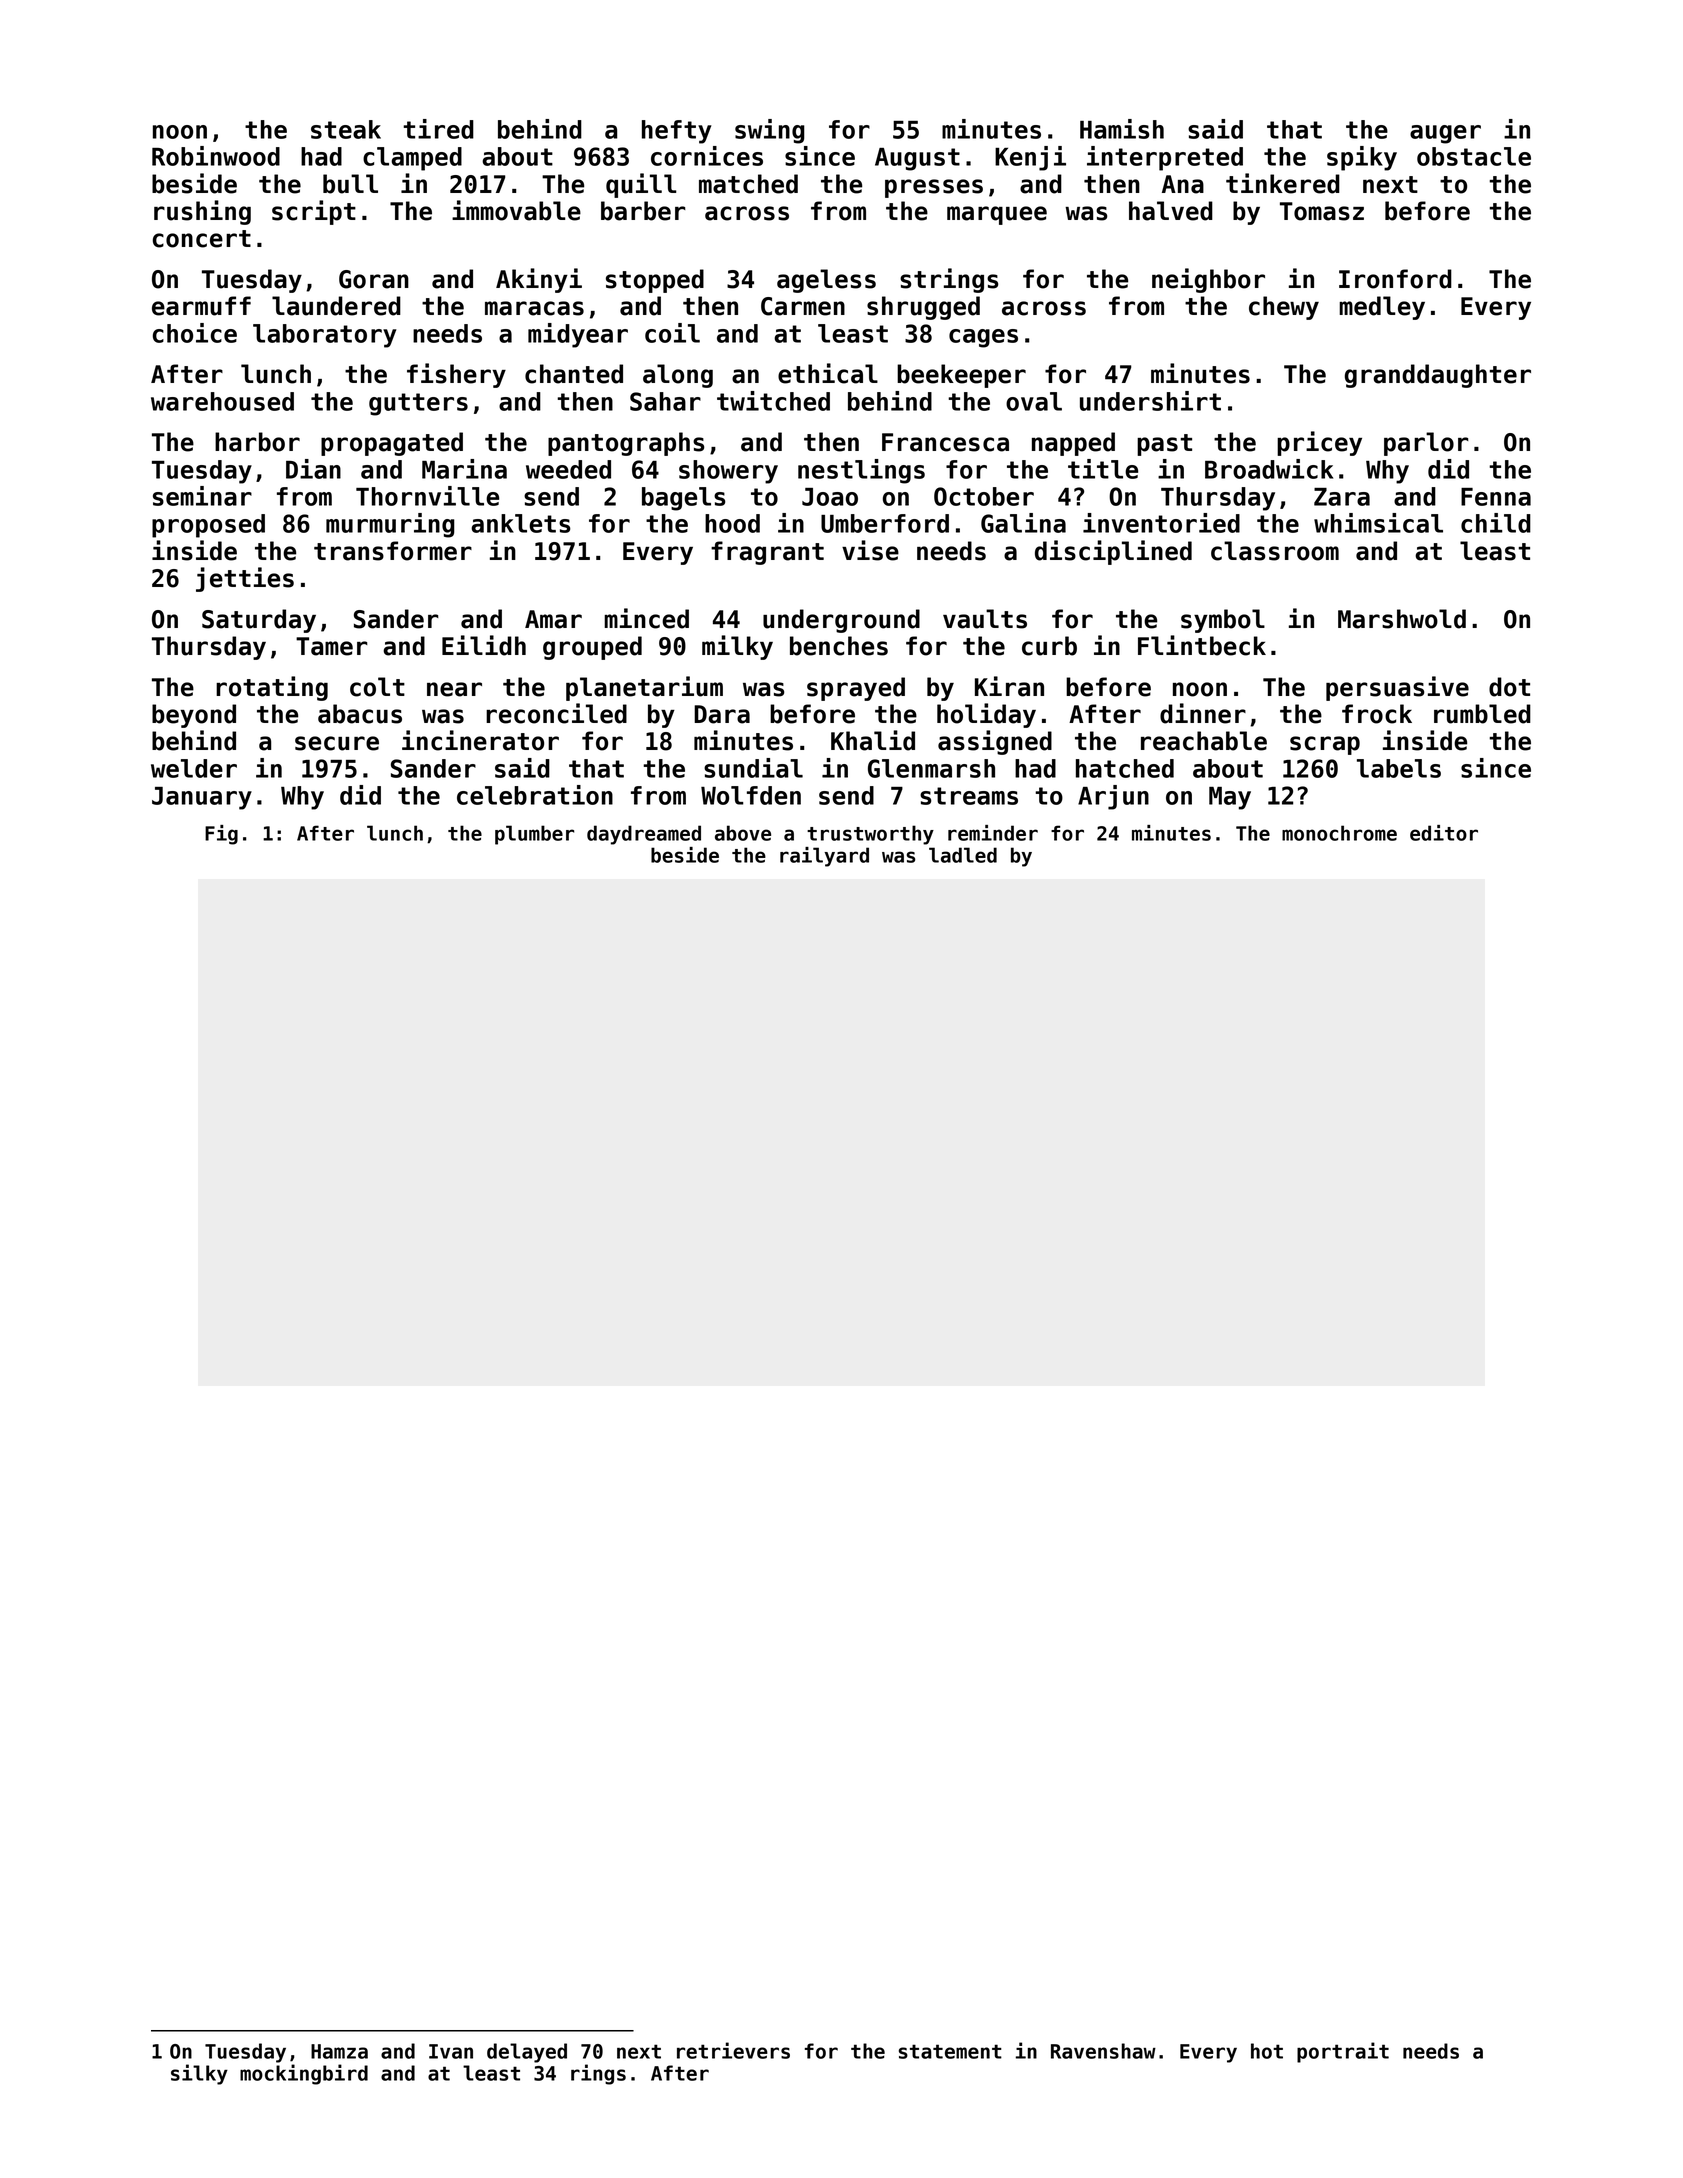  What do you see at coordinates (1395, 279) in the image?
I see `Ironford` at bounding box center [1395, 279].
